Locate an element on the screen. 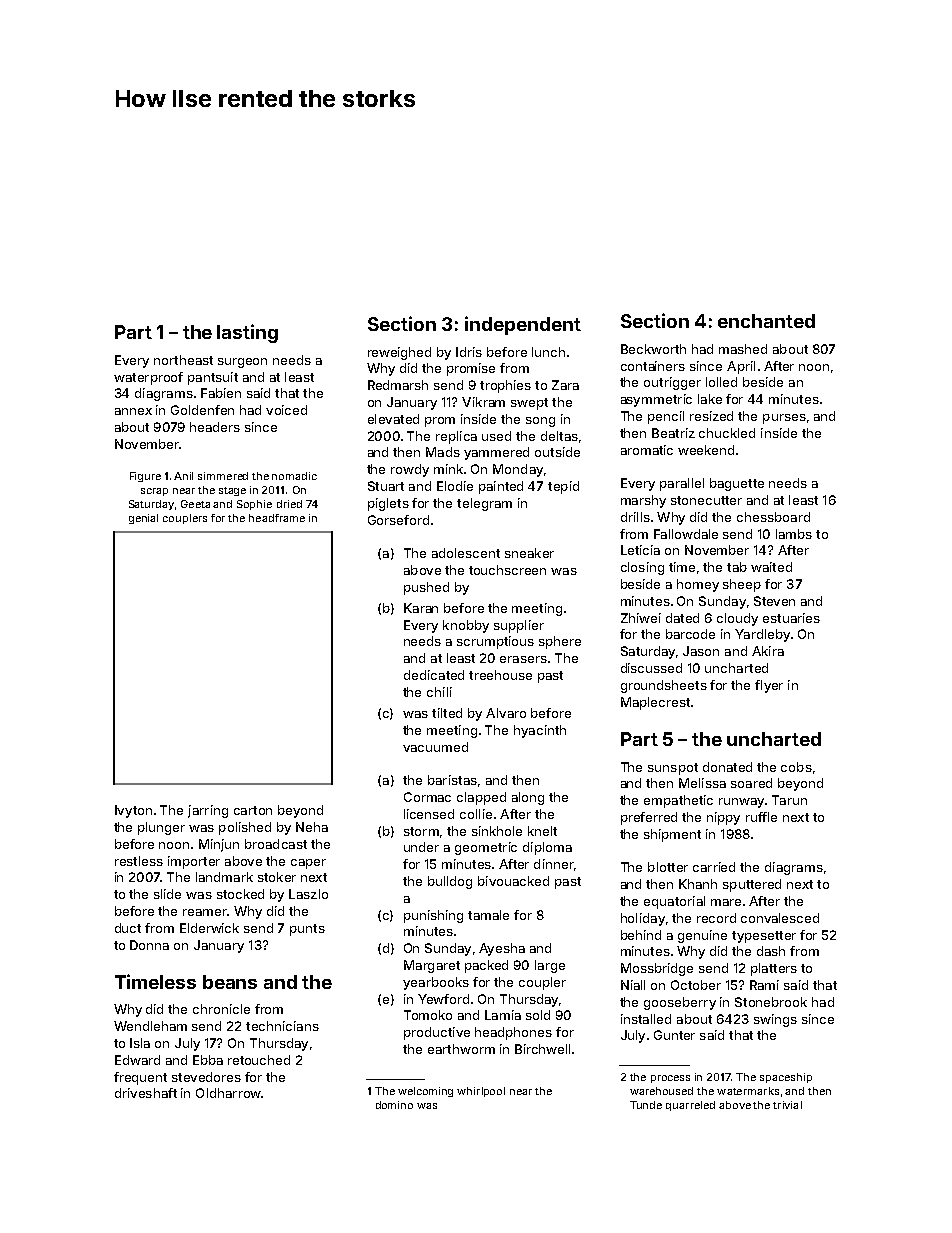 Image resolution: width=952 pixels, height=1233 pixels. technicians is located at coordinates (282, 1026).
